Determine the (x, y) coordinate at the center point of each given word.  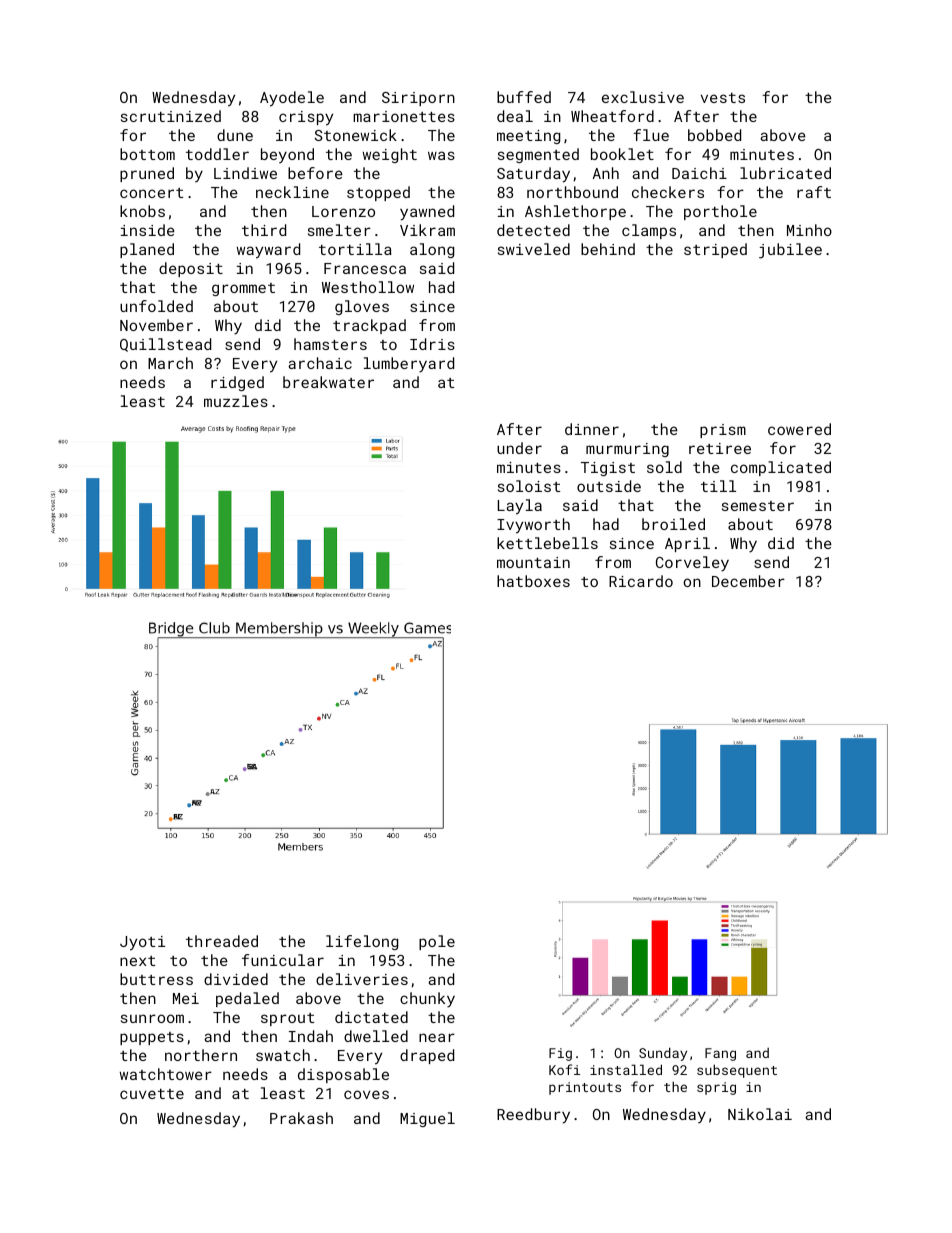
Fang (720, 1054)
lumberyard (409, 365)
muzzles (236, 401)
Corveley (692, 564)
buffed (524, 97)
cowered (799, 429)
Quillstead (165, 345)
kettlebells (547, 543)
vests (723, 98)
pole (437, 942)
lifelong (362, 942)
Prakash (301, 1118)
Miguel (427, 1119)
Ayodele (292, 99)
